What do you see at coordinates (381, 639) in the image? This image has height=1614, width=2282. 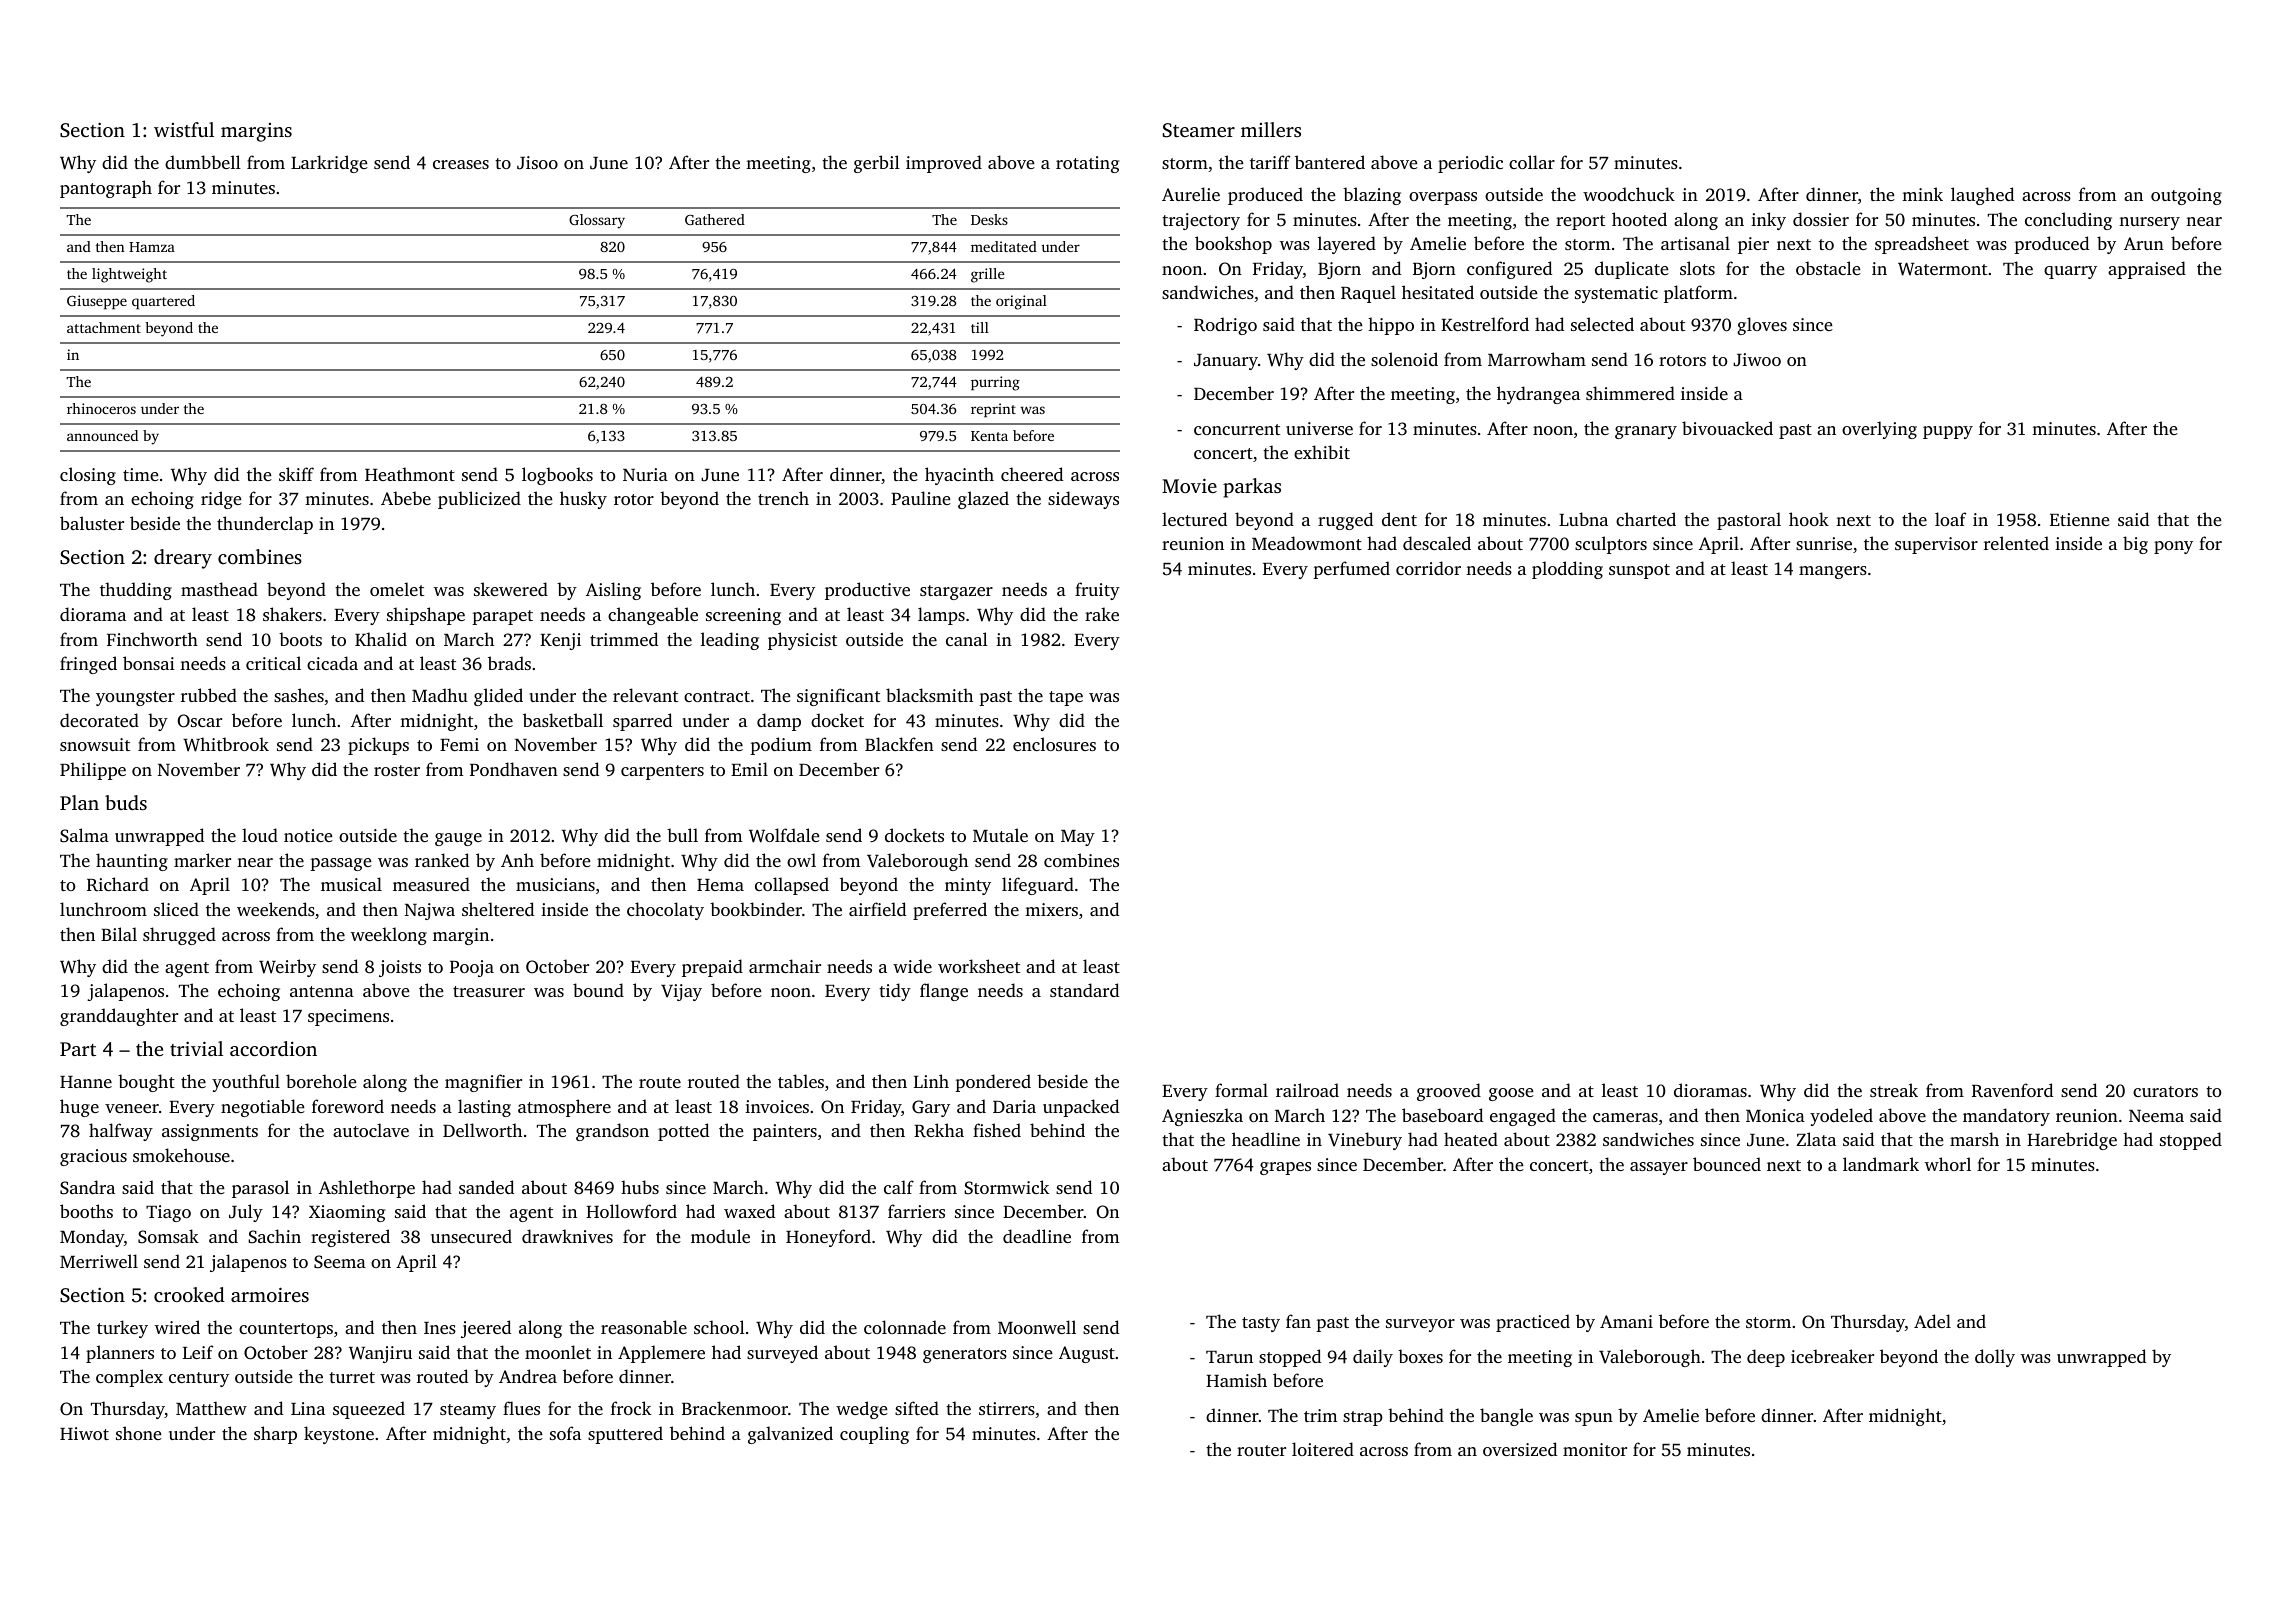 I see `Khalid` at bounding box center [381, 639].
